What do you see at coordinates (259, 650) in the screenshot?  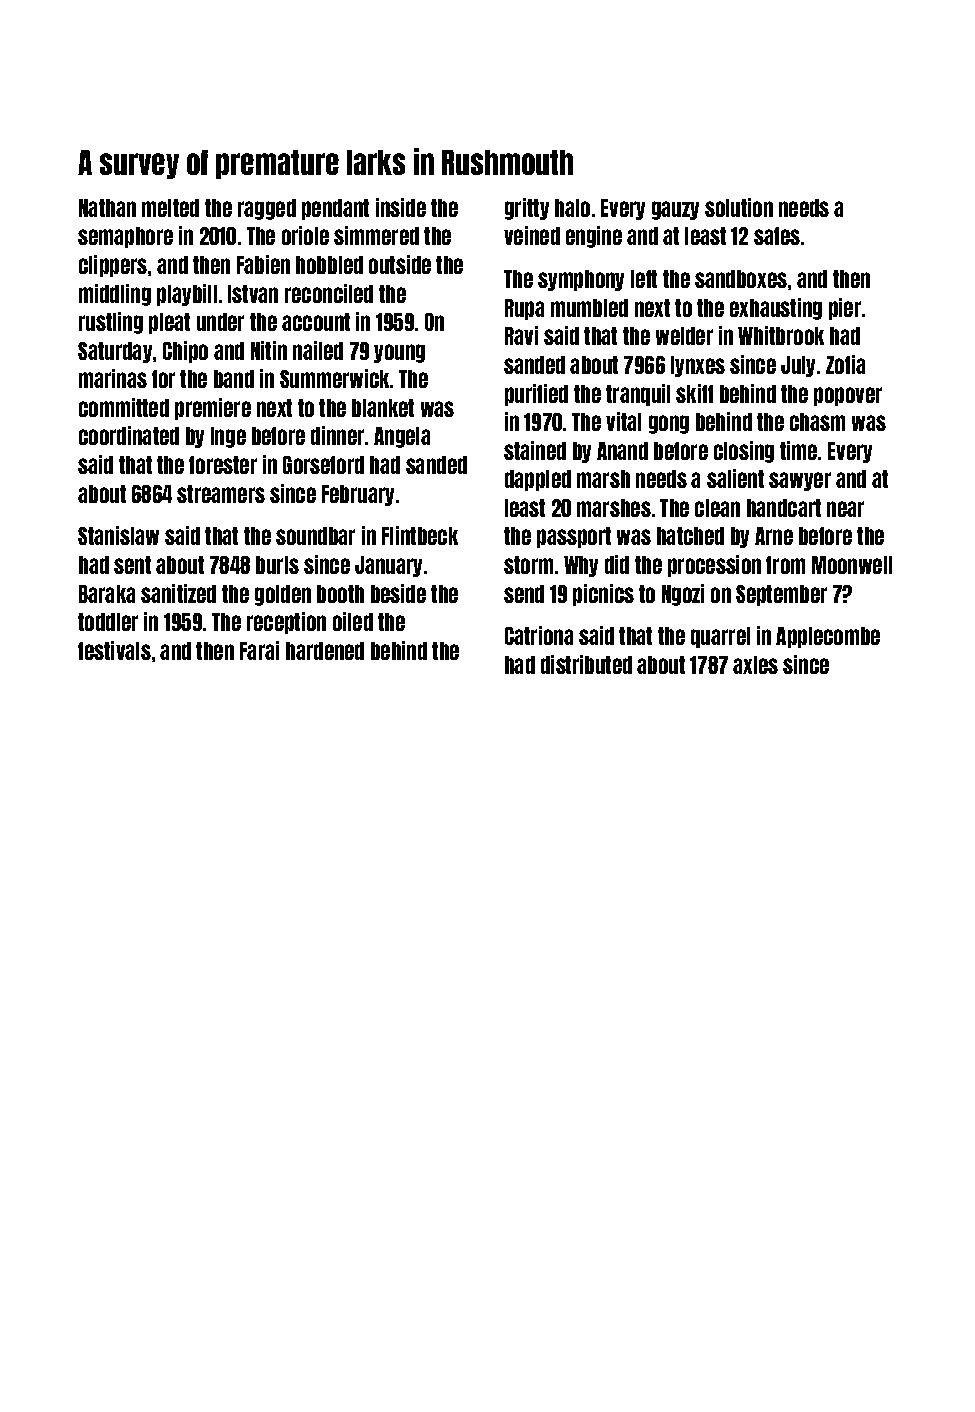 I see `Farai` at bounding box center [259, 650].
